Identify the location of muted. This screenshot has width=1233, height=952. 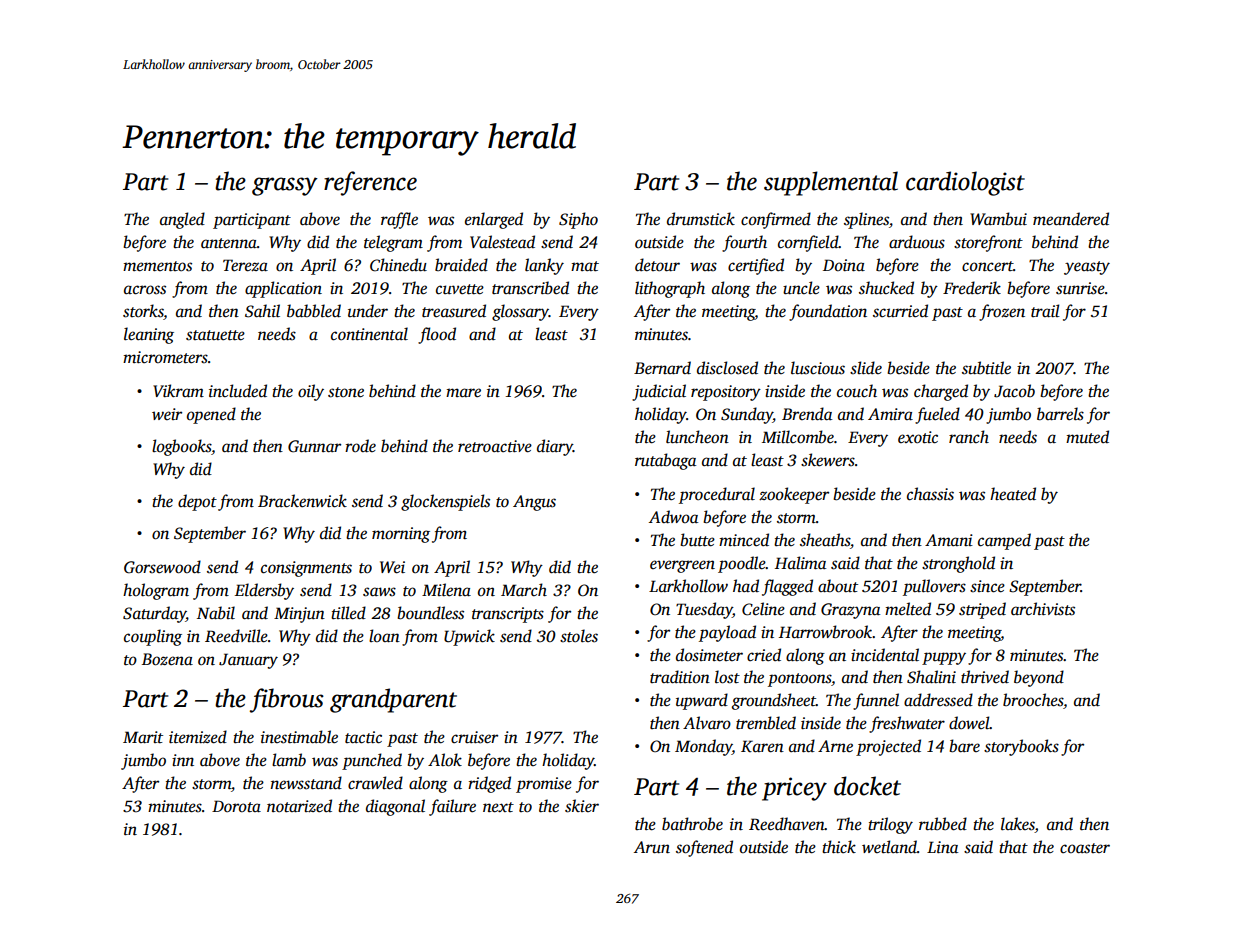
(1087, 437).
